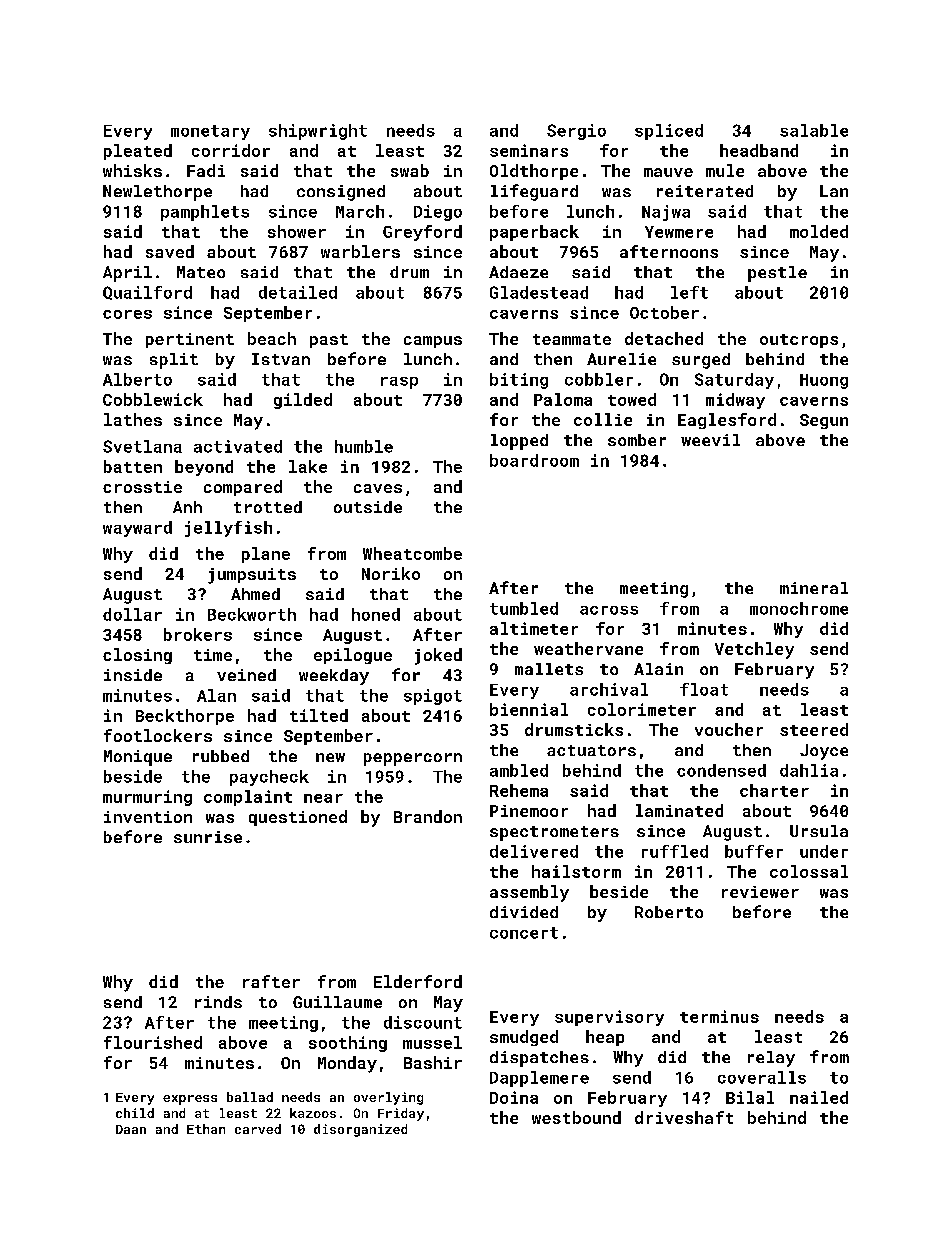 This page has width=952, height=1233. What do you see at coordinates (534, 460) in the page?
I see `boardroom` at bounding box center [534, 460].
